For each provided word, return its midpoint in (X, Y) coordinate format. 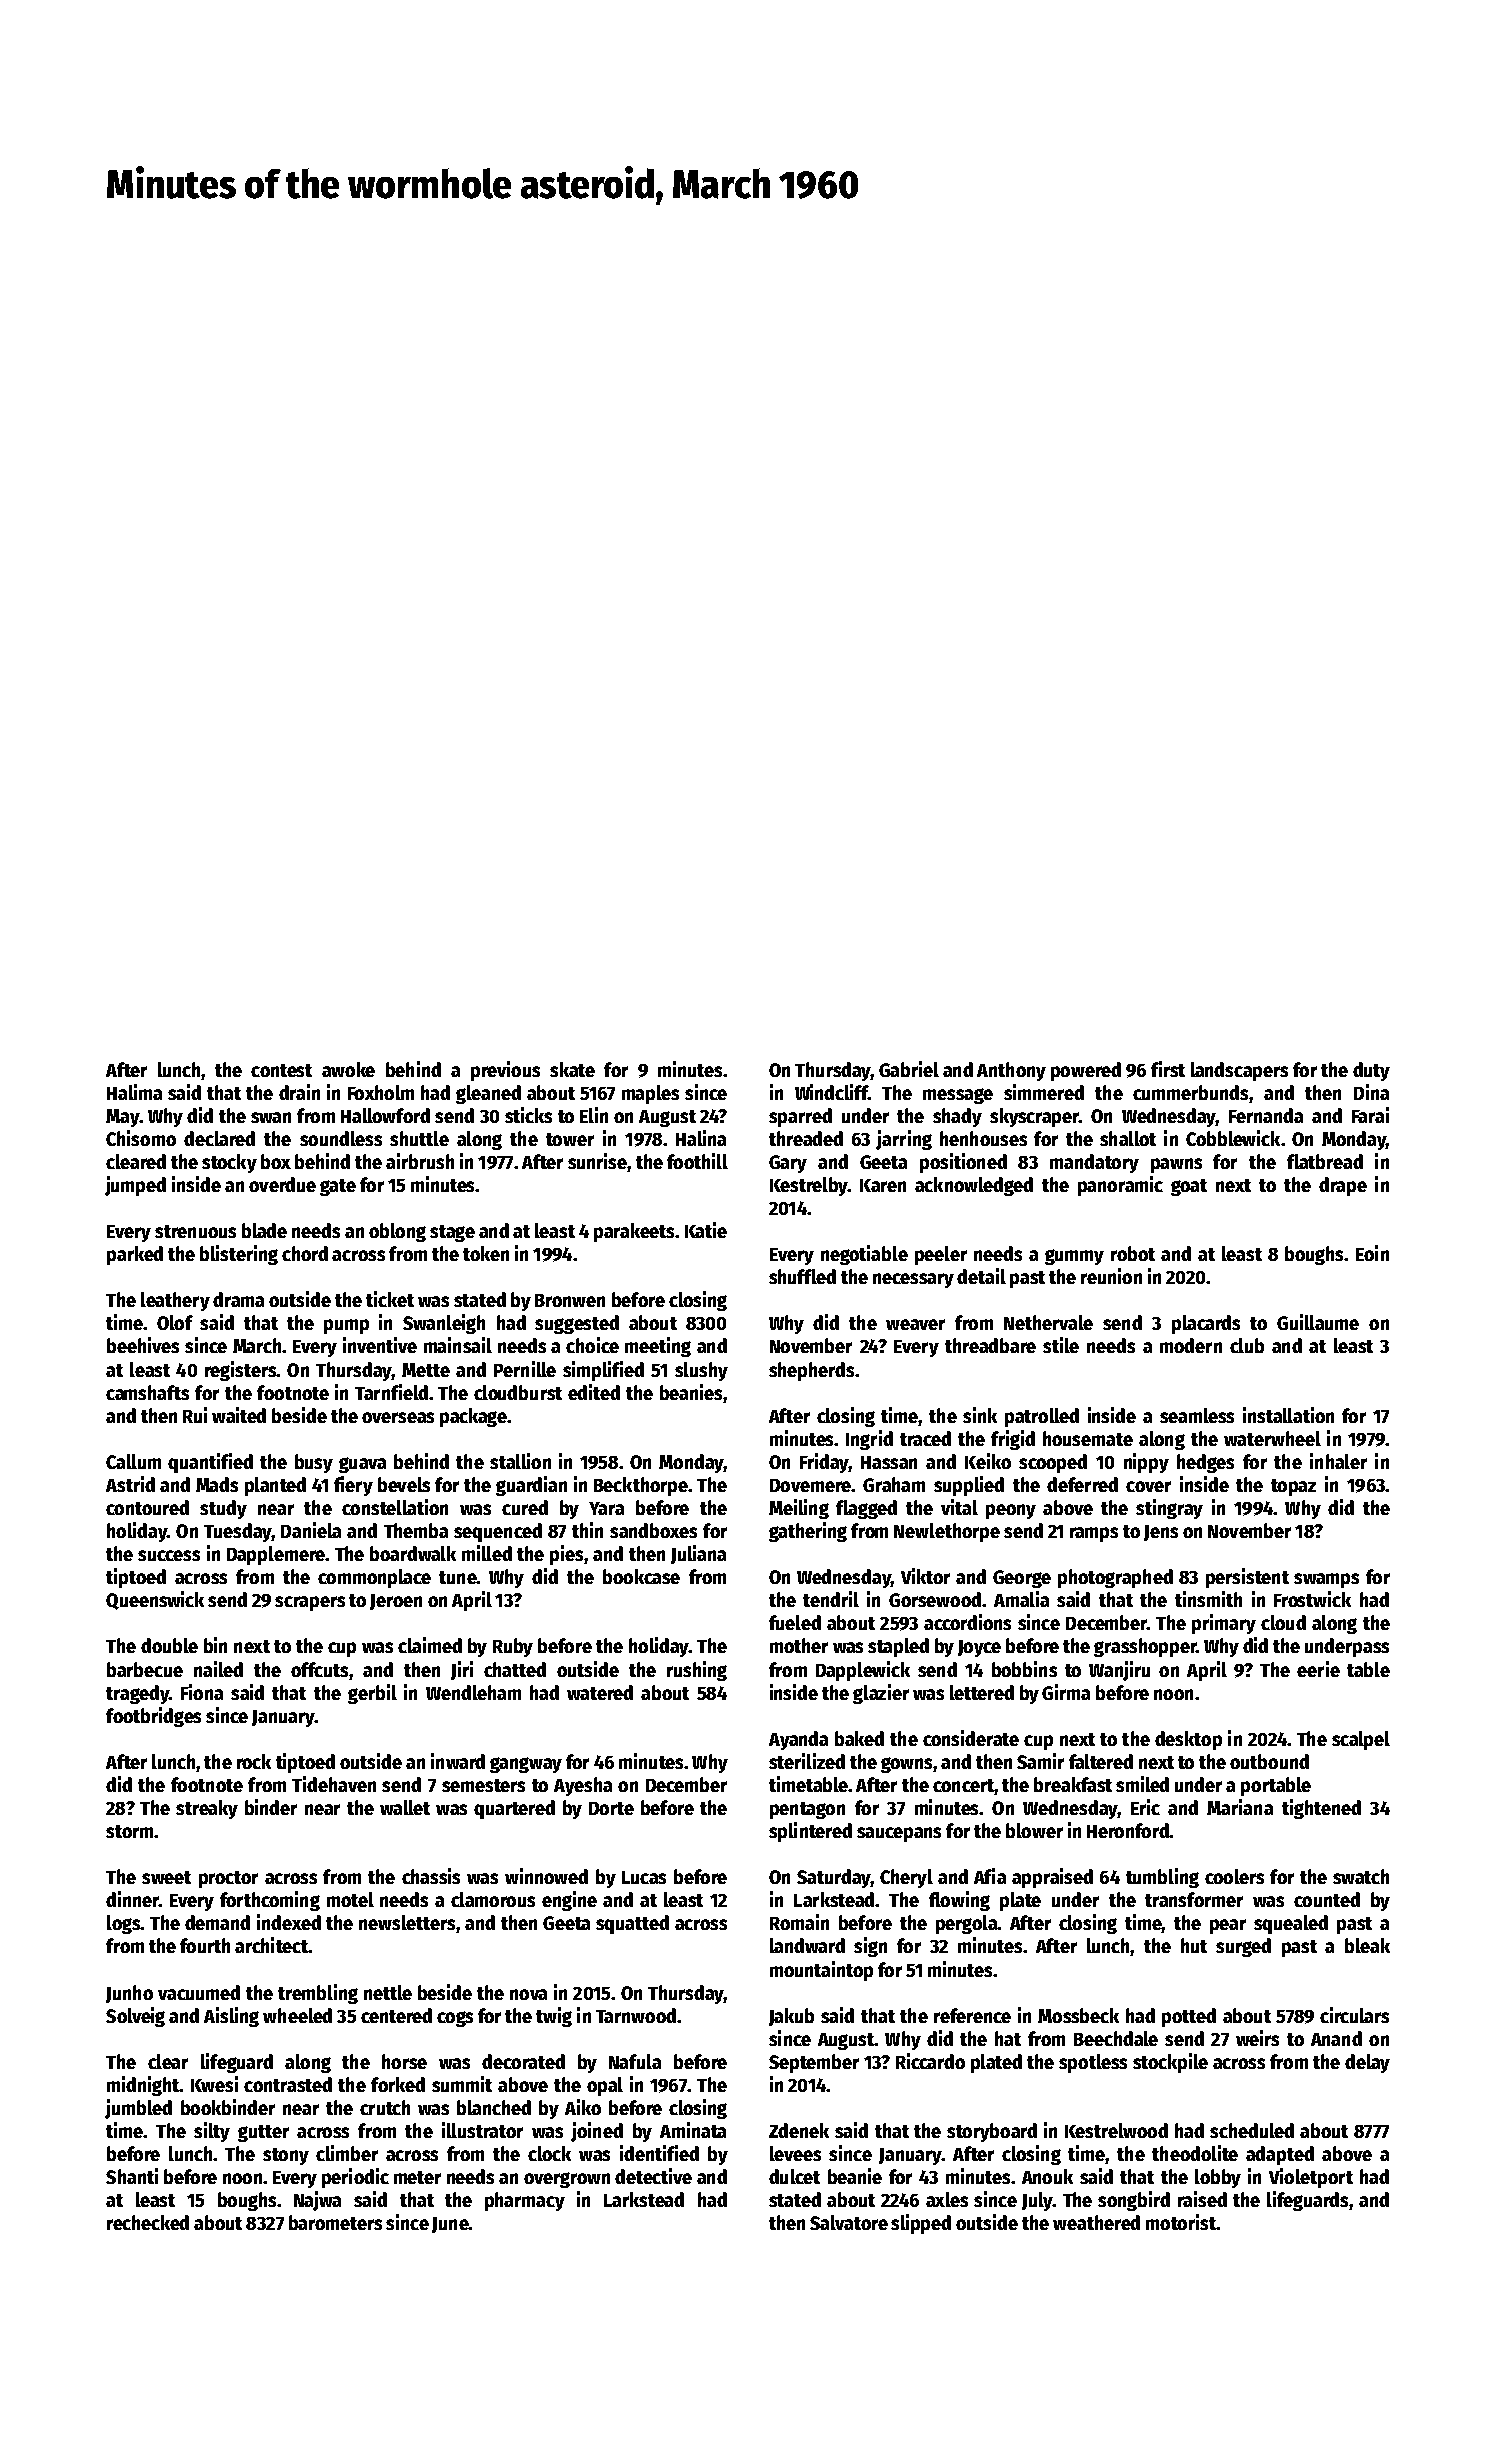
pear (1228, 1926)
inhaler (1338, 1461)
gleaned (488, 1094)
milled (487, 1553)
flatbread (1325, 1161)
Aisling (231, 2017)
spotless (1093, 2063)
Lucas (644, 1877)
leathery (175, 1301)
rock (254, 1761)
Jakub (791, 2017)
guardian (531, 1486)
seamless (1197, 1415)
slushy (701, 1371)
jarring (904, 1140)
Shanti (132, 2176)
